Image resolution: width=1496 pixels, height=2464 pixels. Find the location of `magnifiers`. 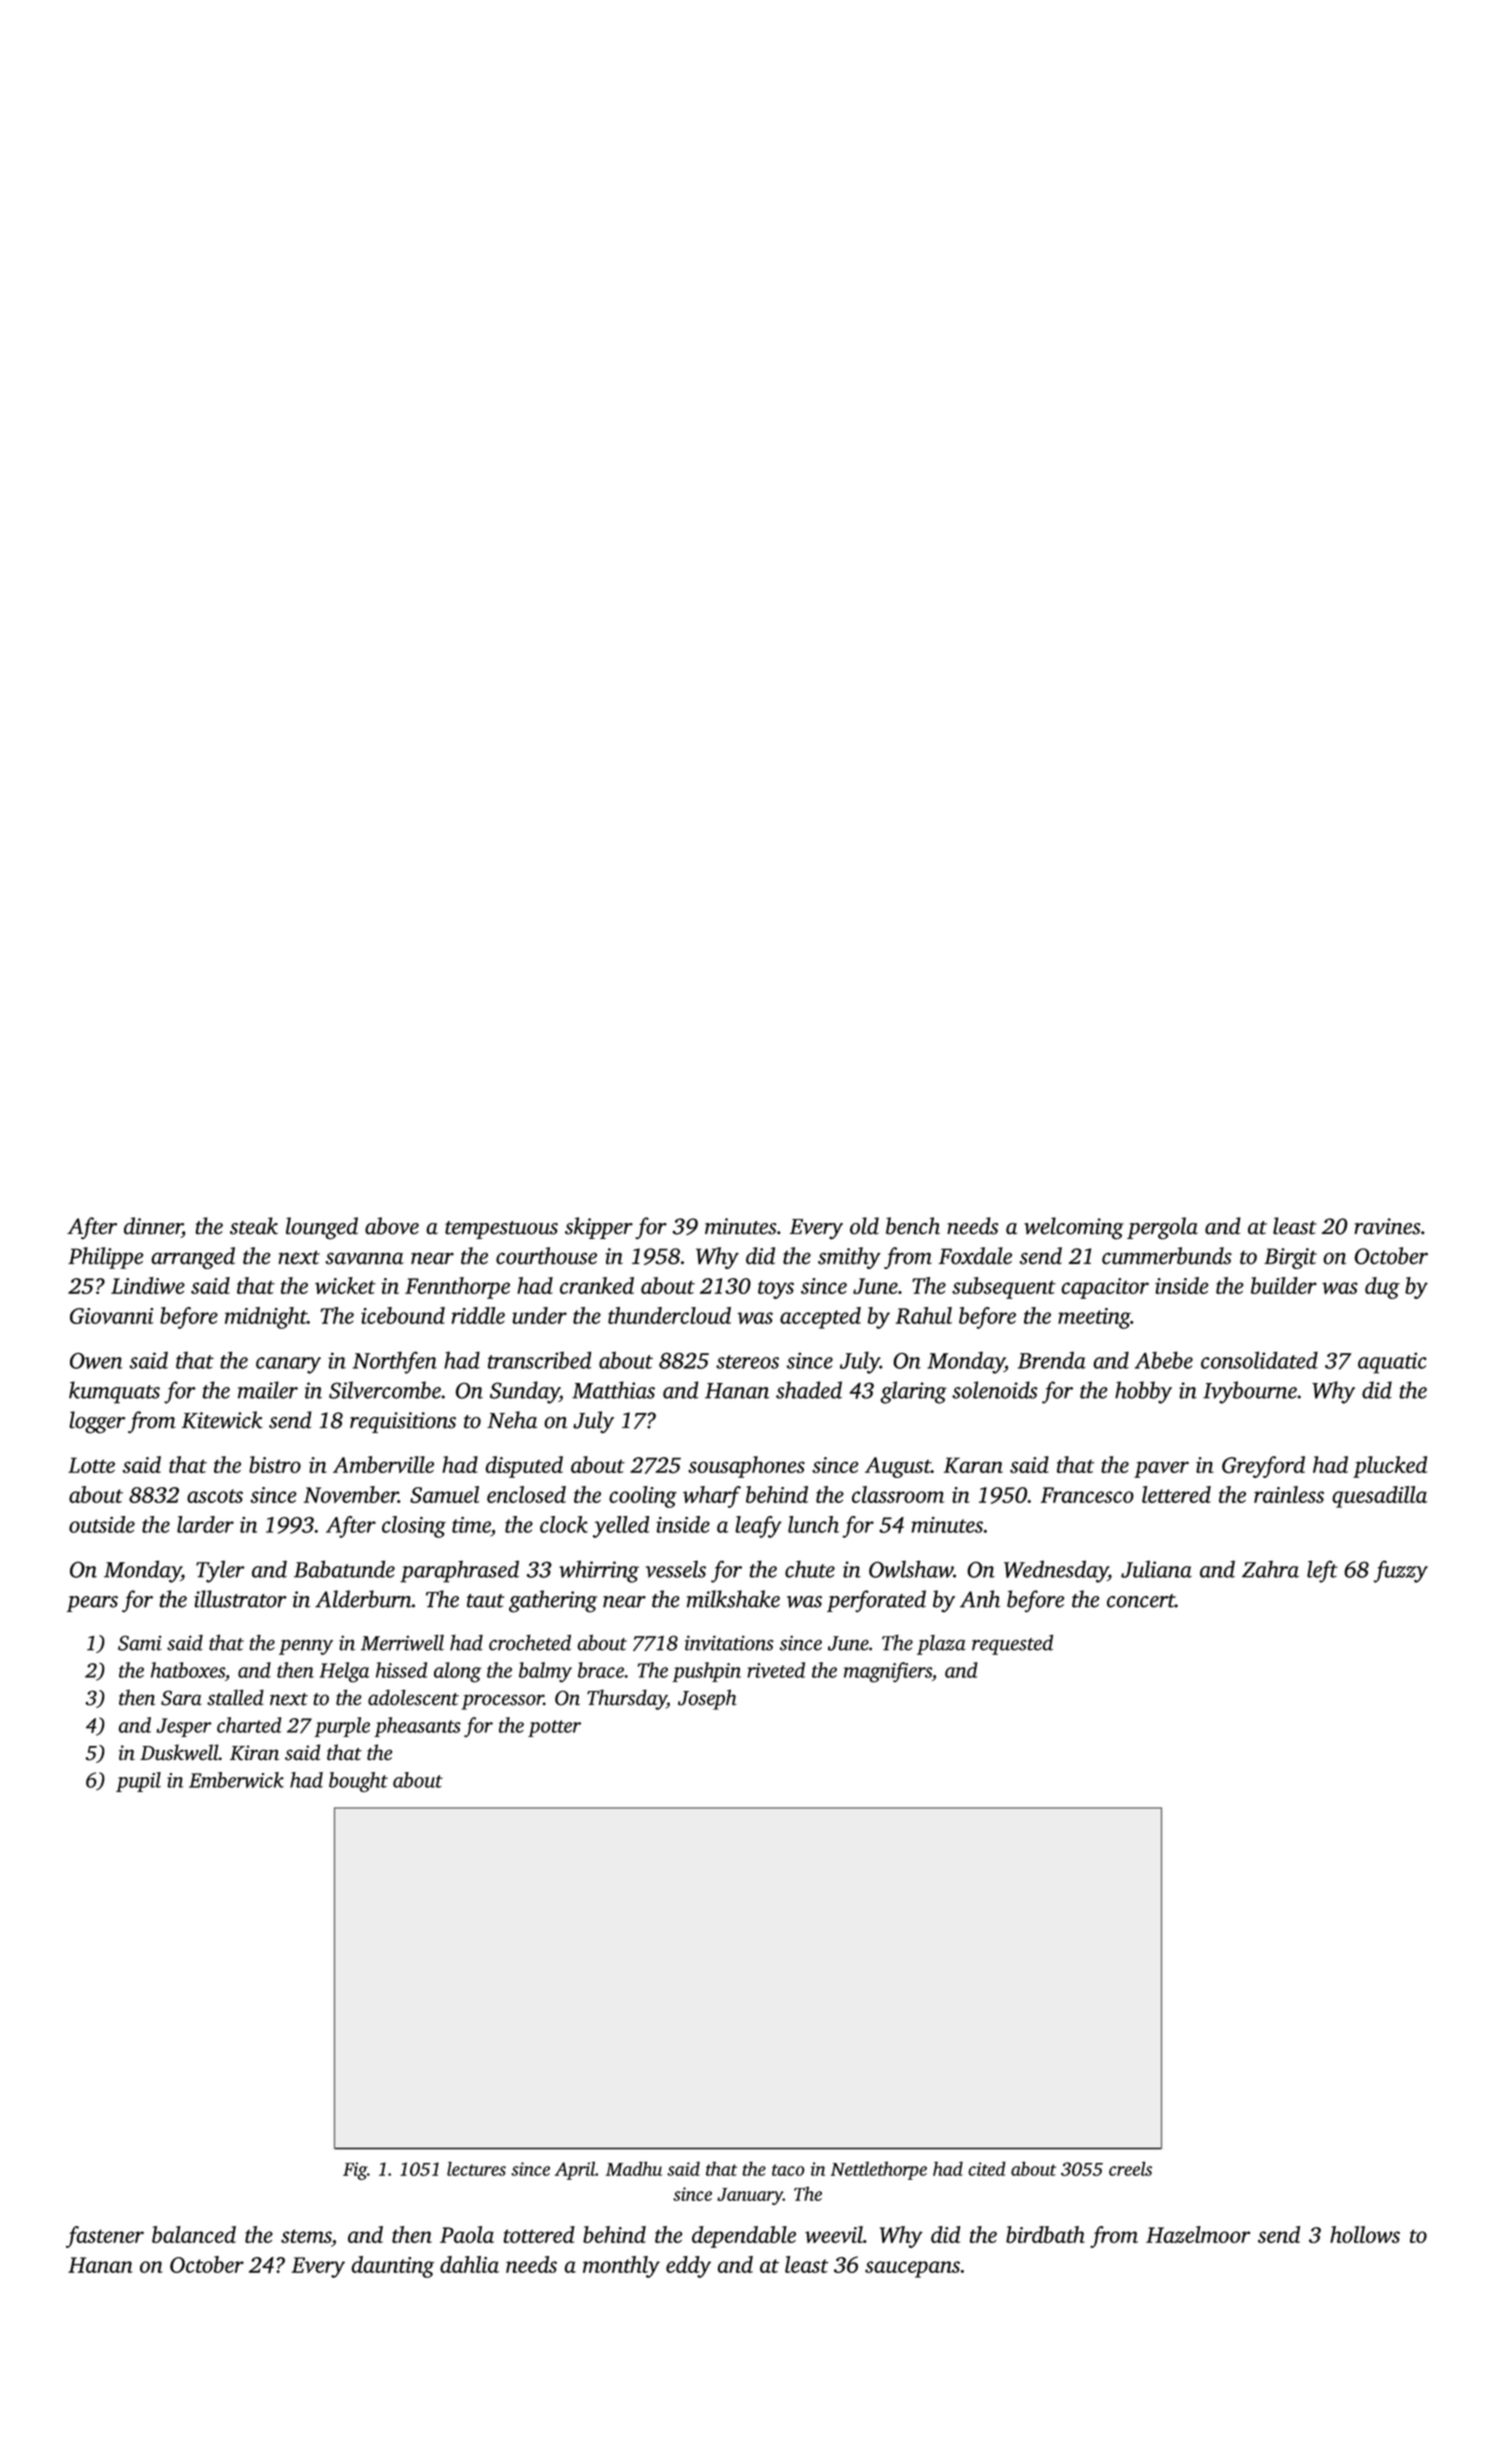

magnifiers is located at coordinates (888, 1672).
